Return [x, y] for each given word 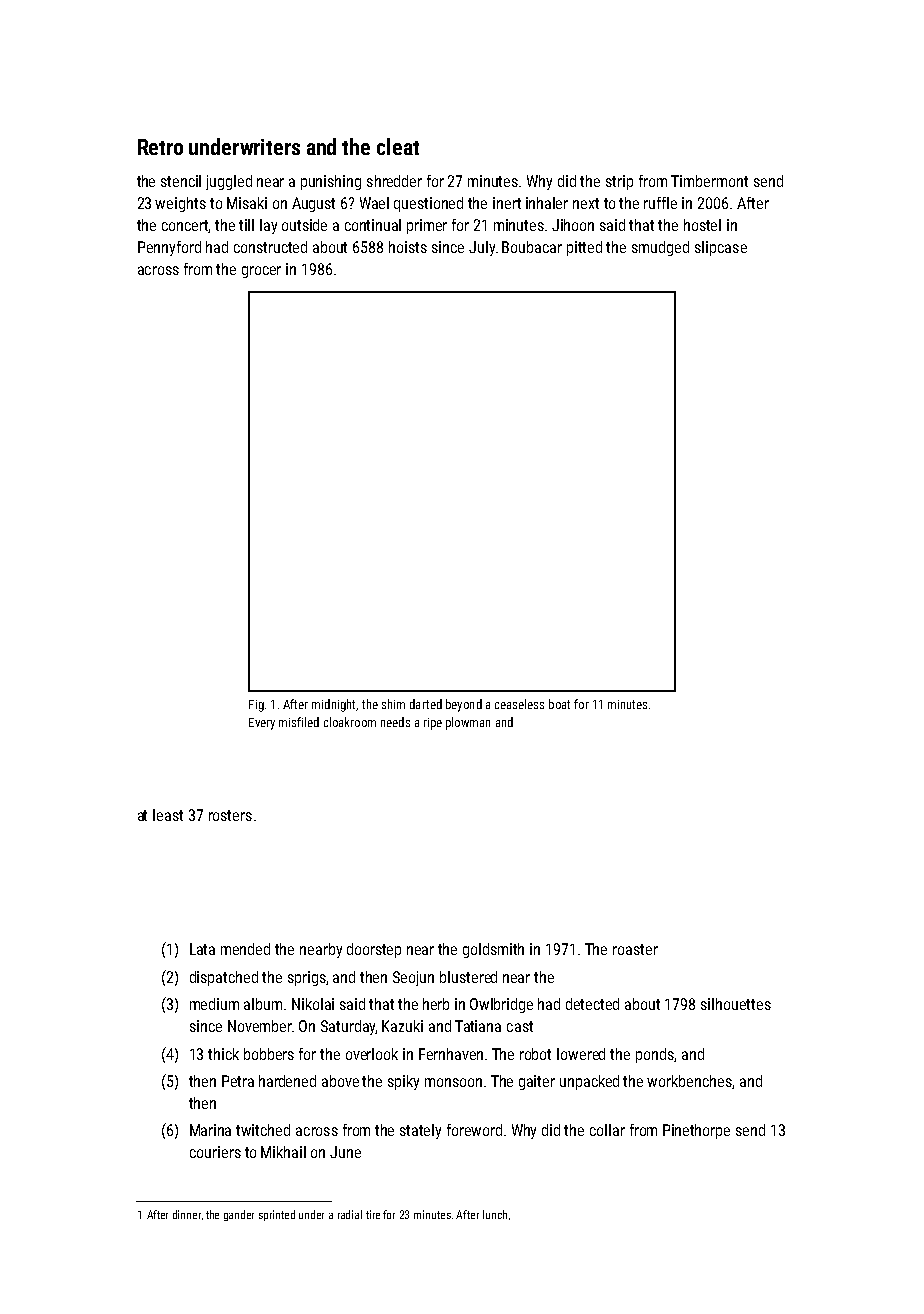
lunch [495, 1214]
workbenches [690, 1082]
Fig [256, 706]
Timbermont [709, 181]
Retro [160, 147]
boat [559, 704]
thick [223, 1054]
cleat [398, 146]
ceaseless [519, 704]
